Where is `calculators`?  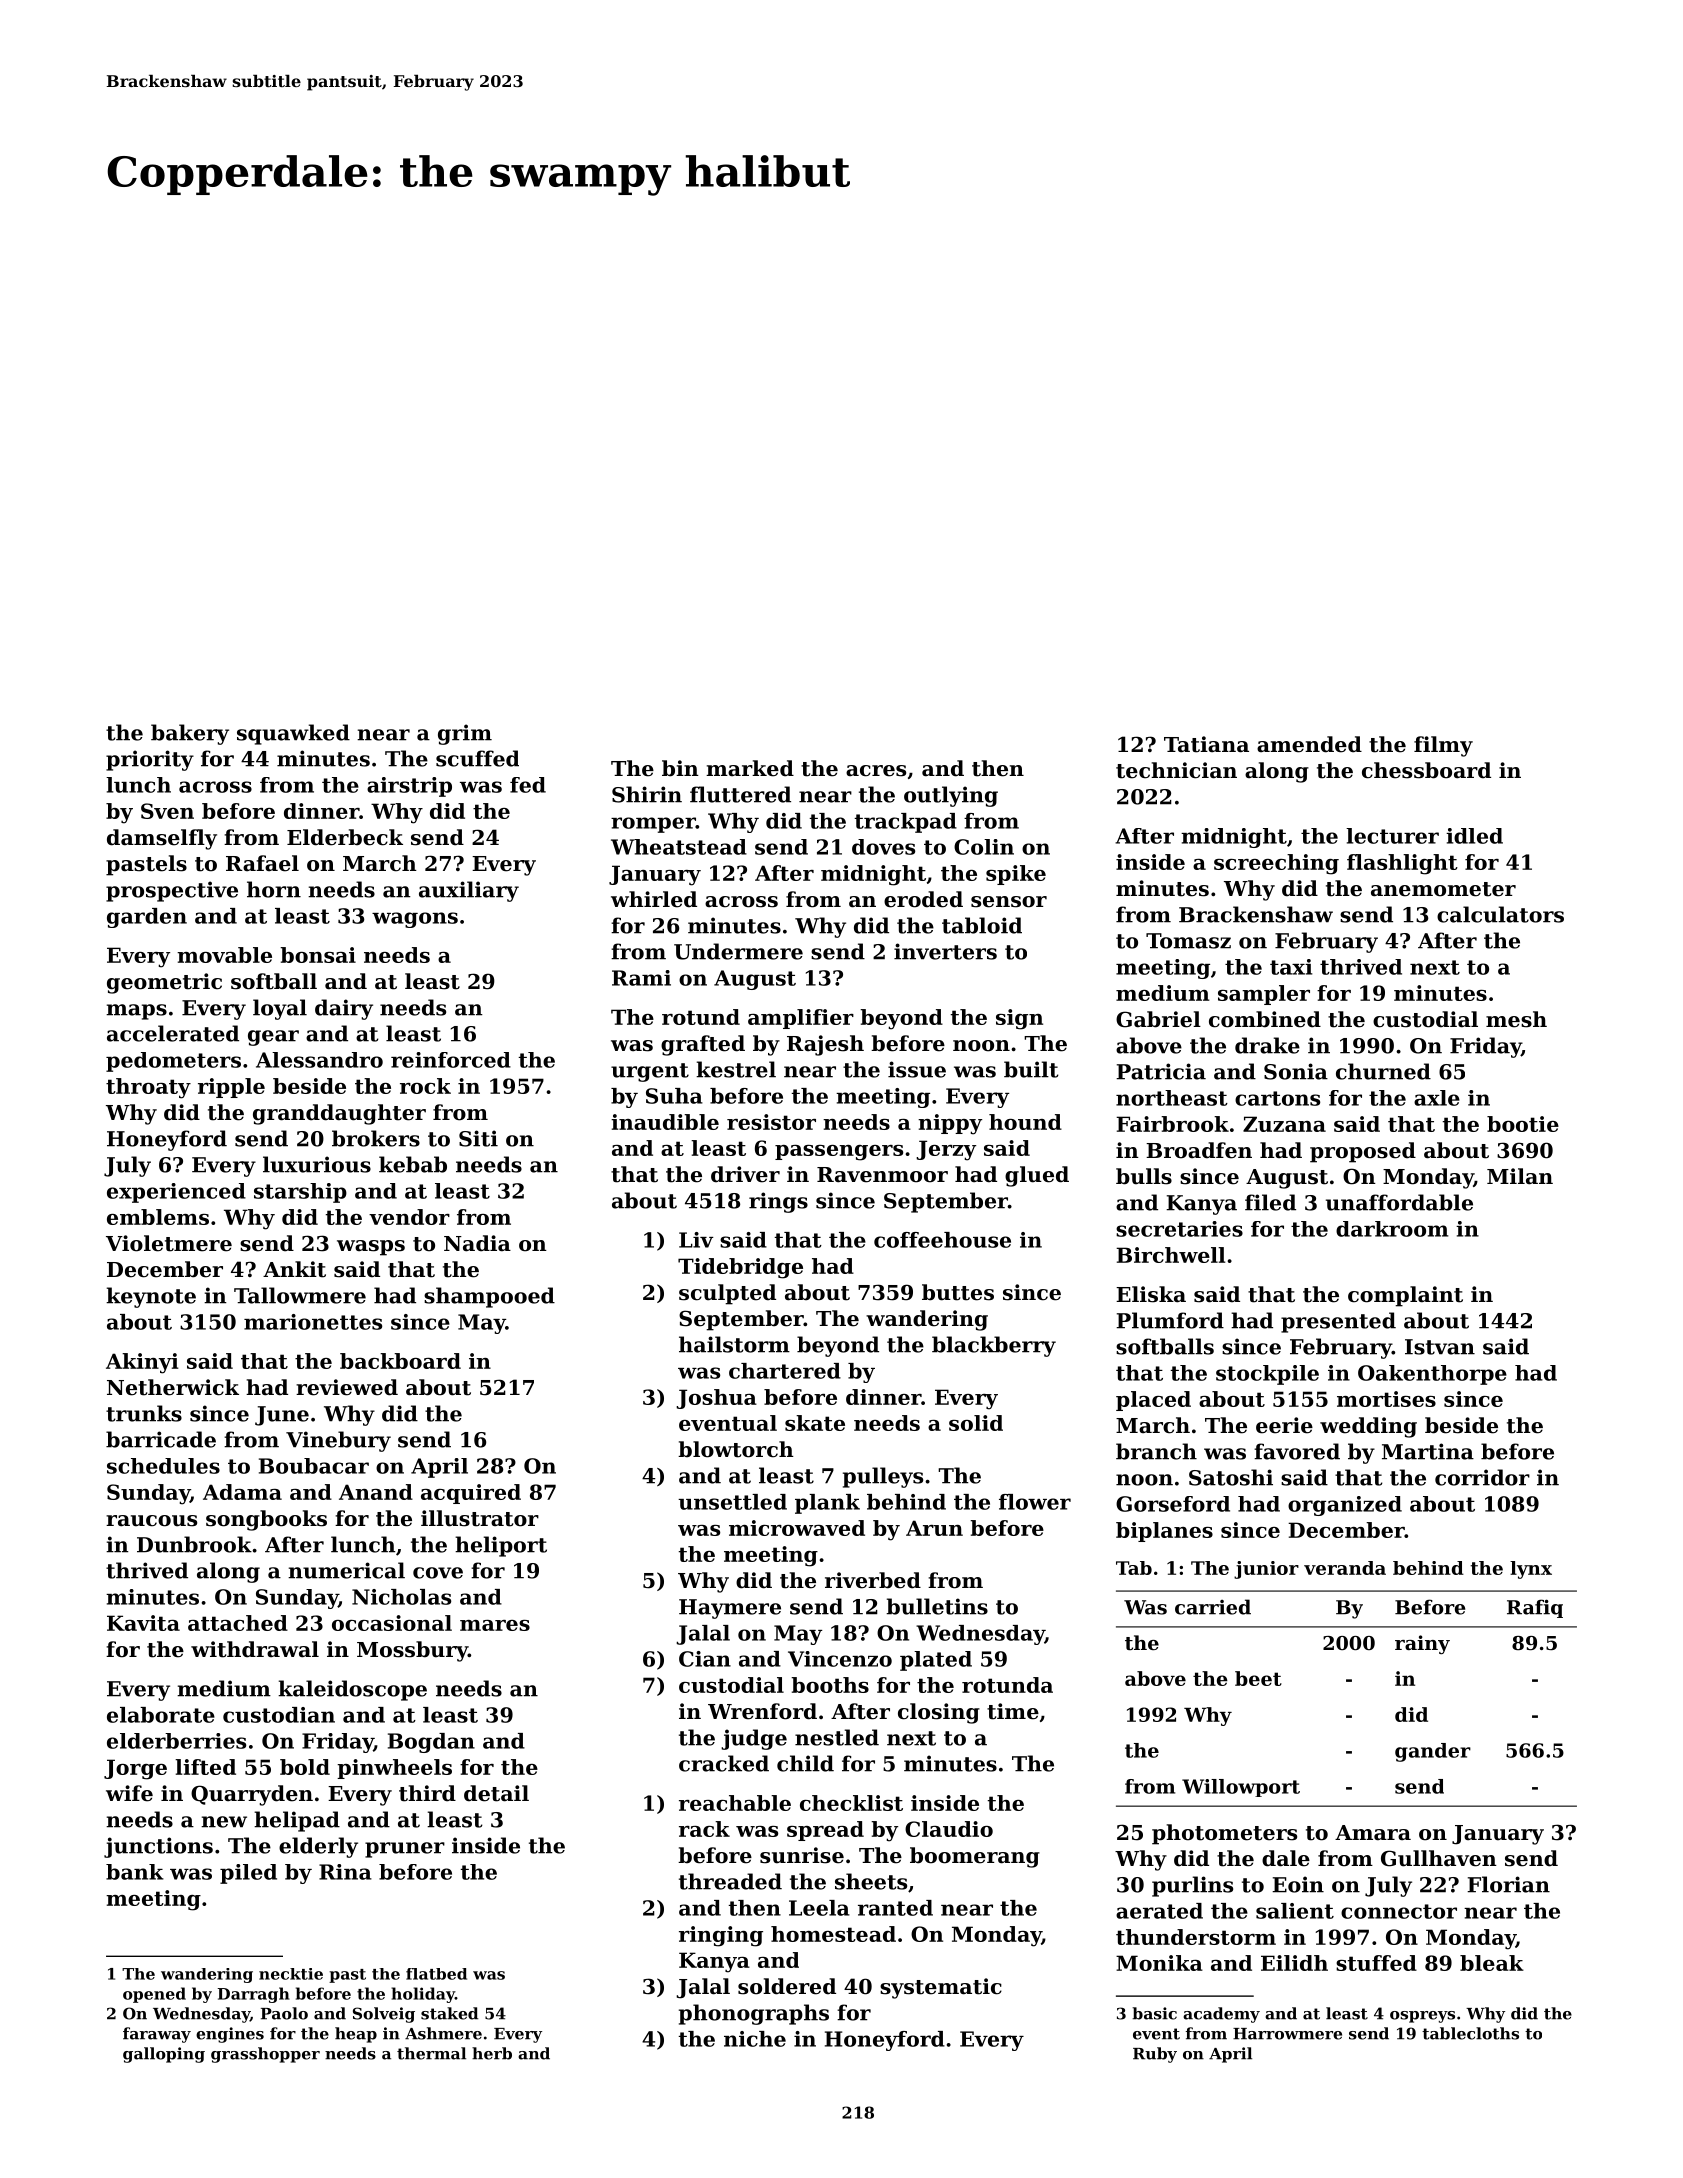 calculators is located at coordinates (1500, 914).
